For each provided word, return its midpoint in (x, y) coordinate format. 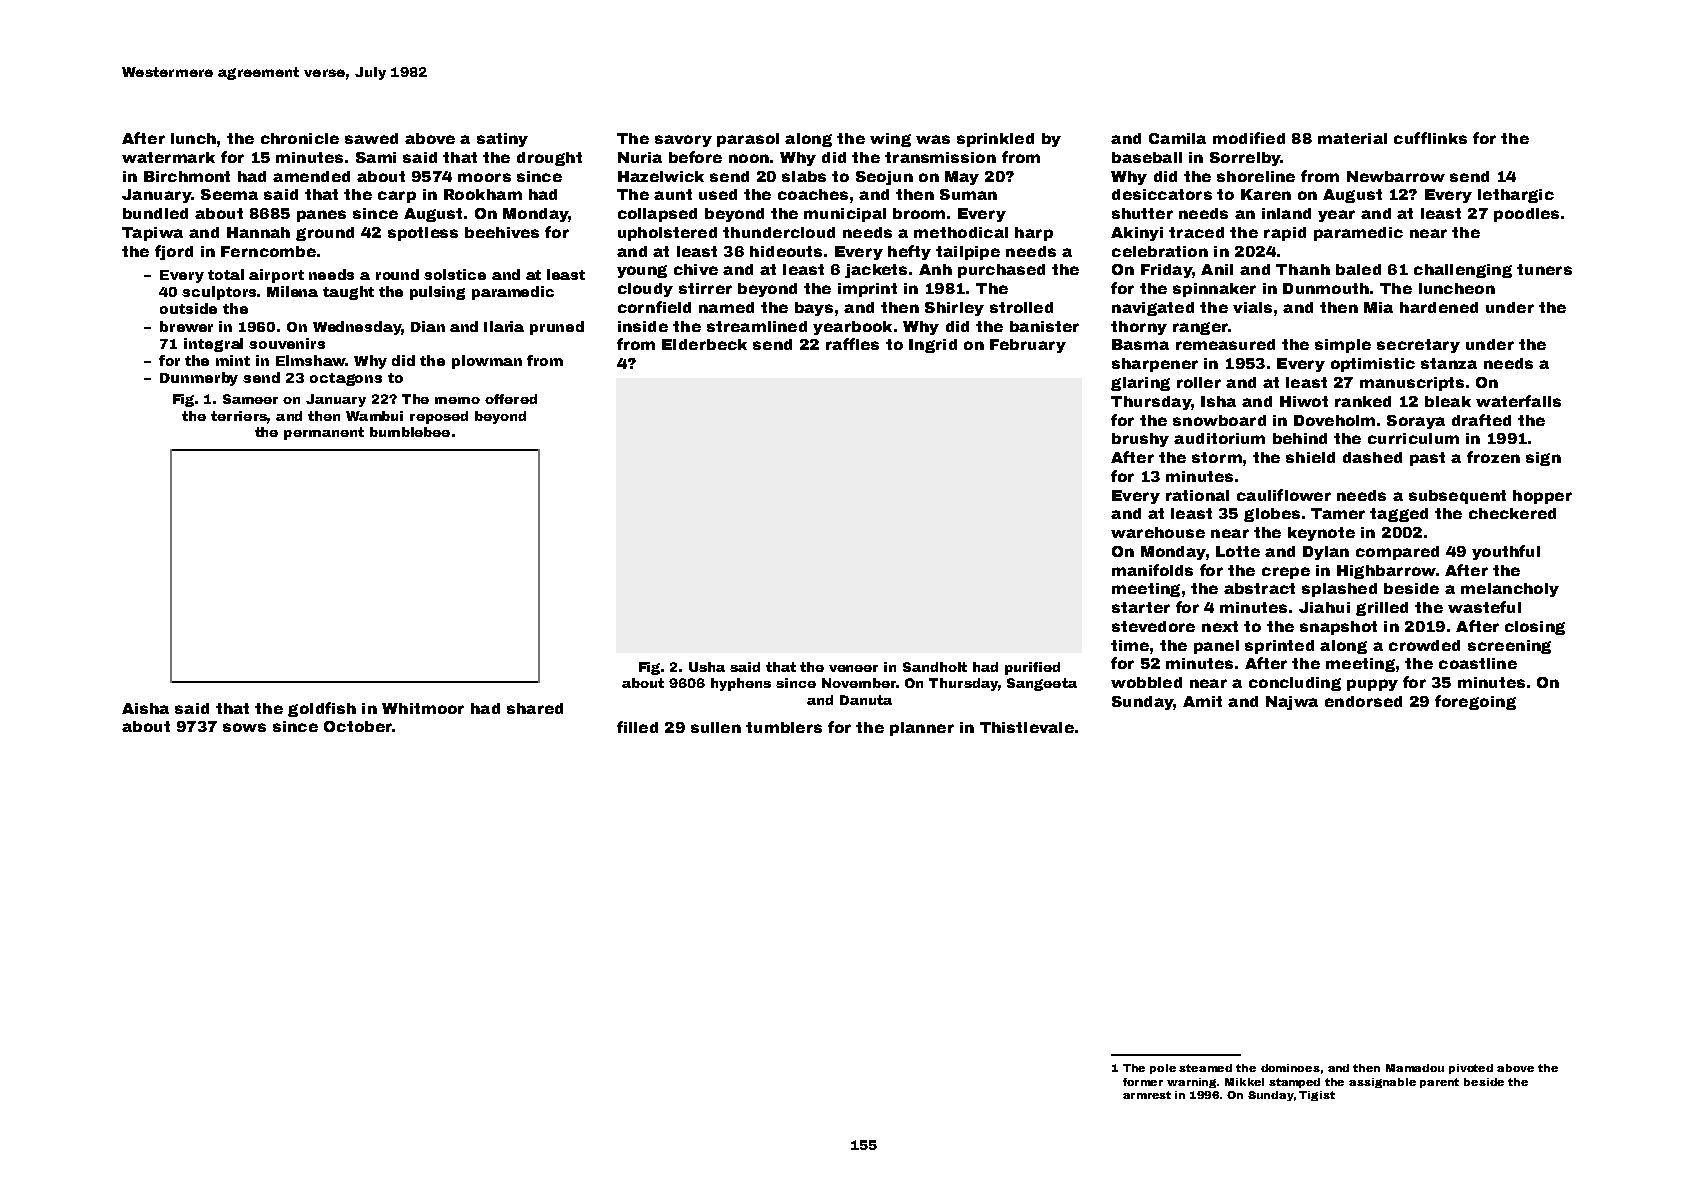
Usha (707, 667)
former (1143, 1082)
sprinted (1279, 647)
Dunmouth (1326, 288)
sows (244, 727)
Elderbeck (704, 344)
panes (321, 216)
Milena (292, 291)
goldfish (322, 709)
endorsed (1363, 701)
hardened (1439, 307)
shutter (1142, 213)
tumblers (784, 727)
